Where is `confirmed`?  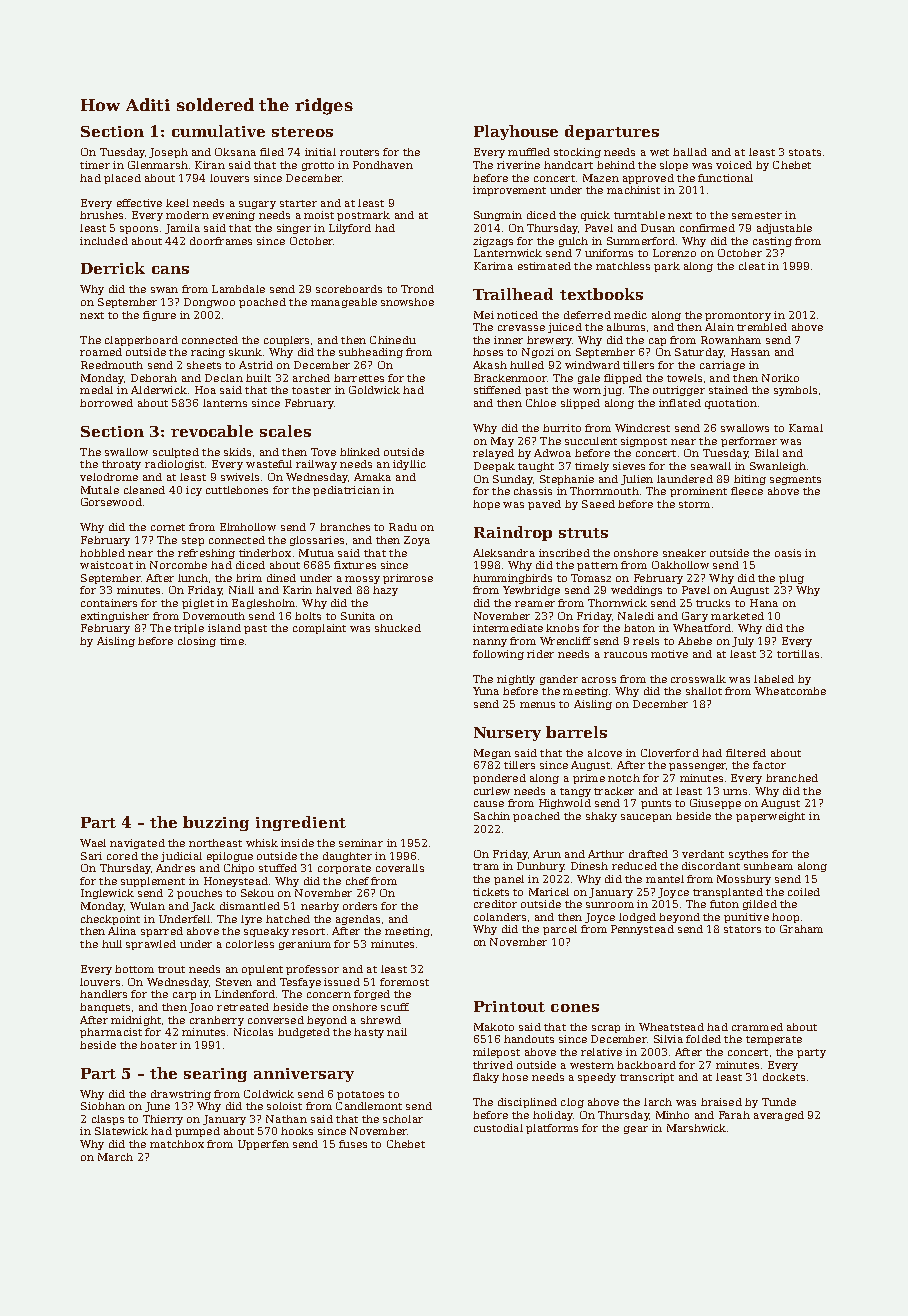 confirmed is located at coordinates (707, 228).
